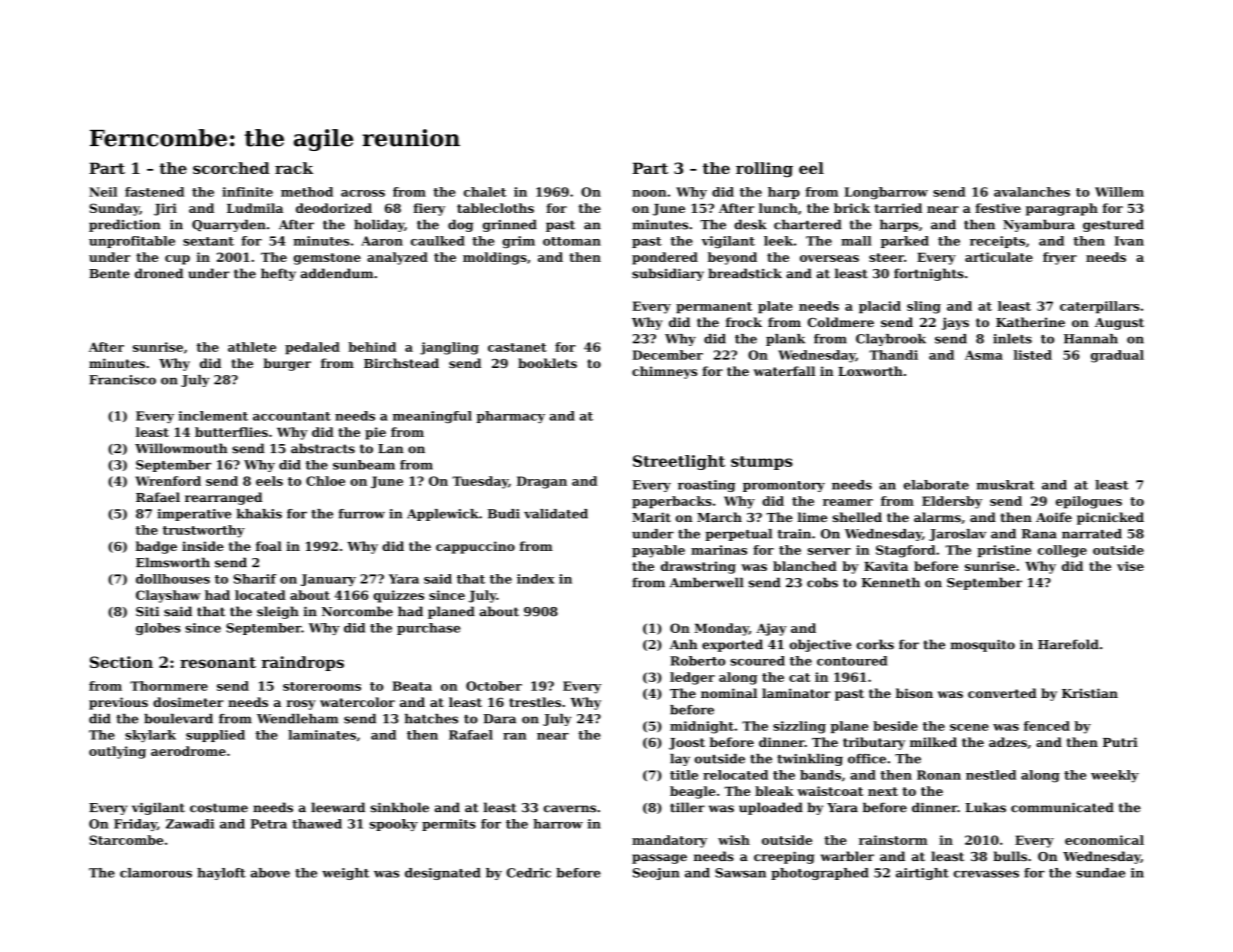 The height and width of the screenshot is (952, 1233). Describe the element at coordinates (132, 242) in the screenshot. I see `unprofitable` at that location.
